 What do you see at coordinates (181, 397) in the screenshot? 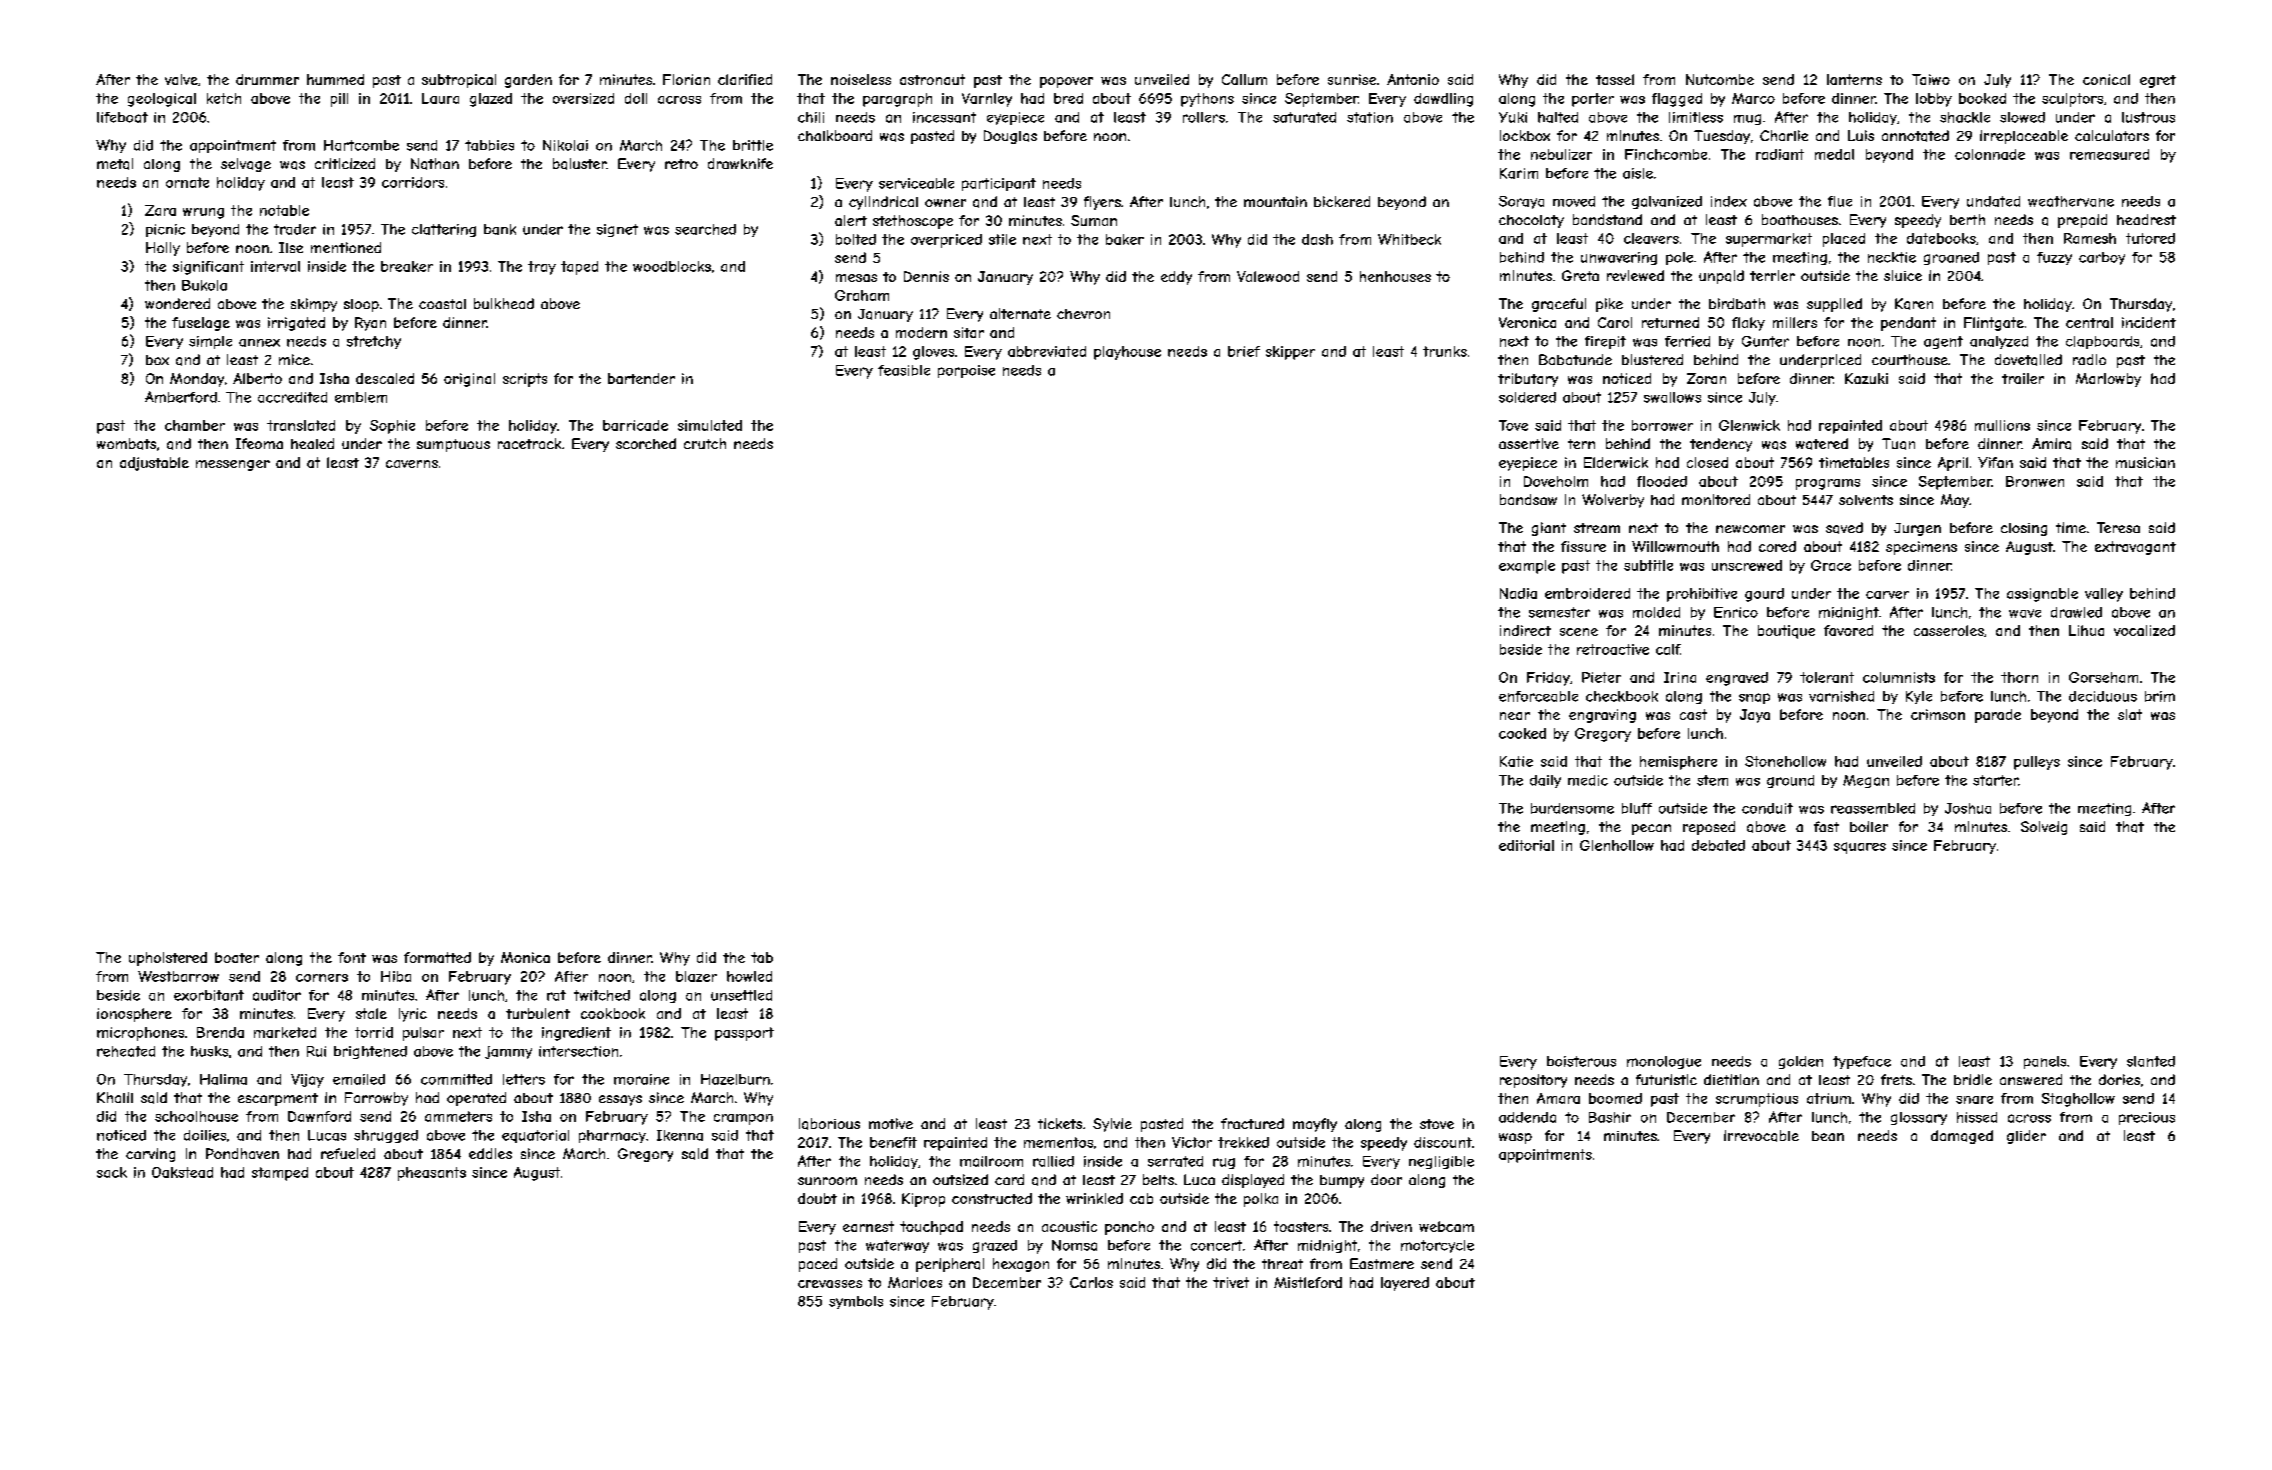
I see `Amberford` at bounding box center [181, 397].
